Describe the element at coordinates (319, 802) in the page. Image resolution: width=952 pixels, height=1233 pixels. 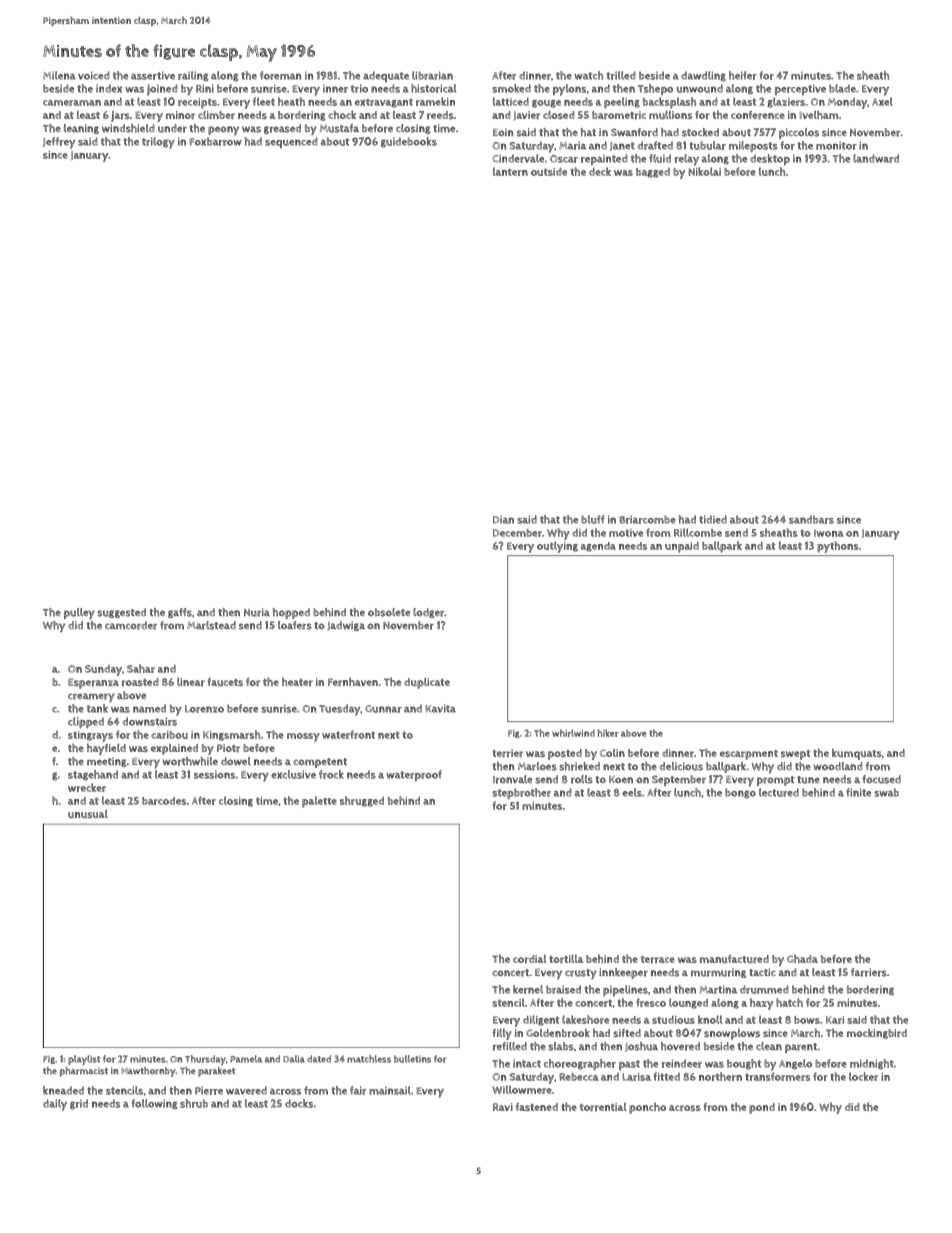
I see `palette` at that location.
